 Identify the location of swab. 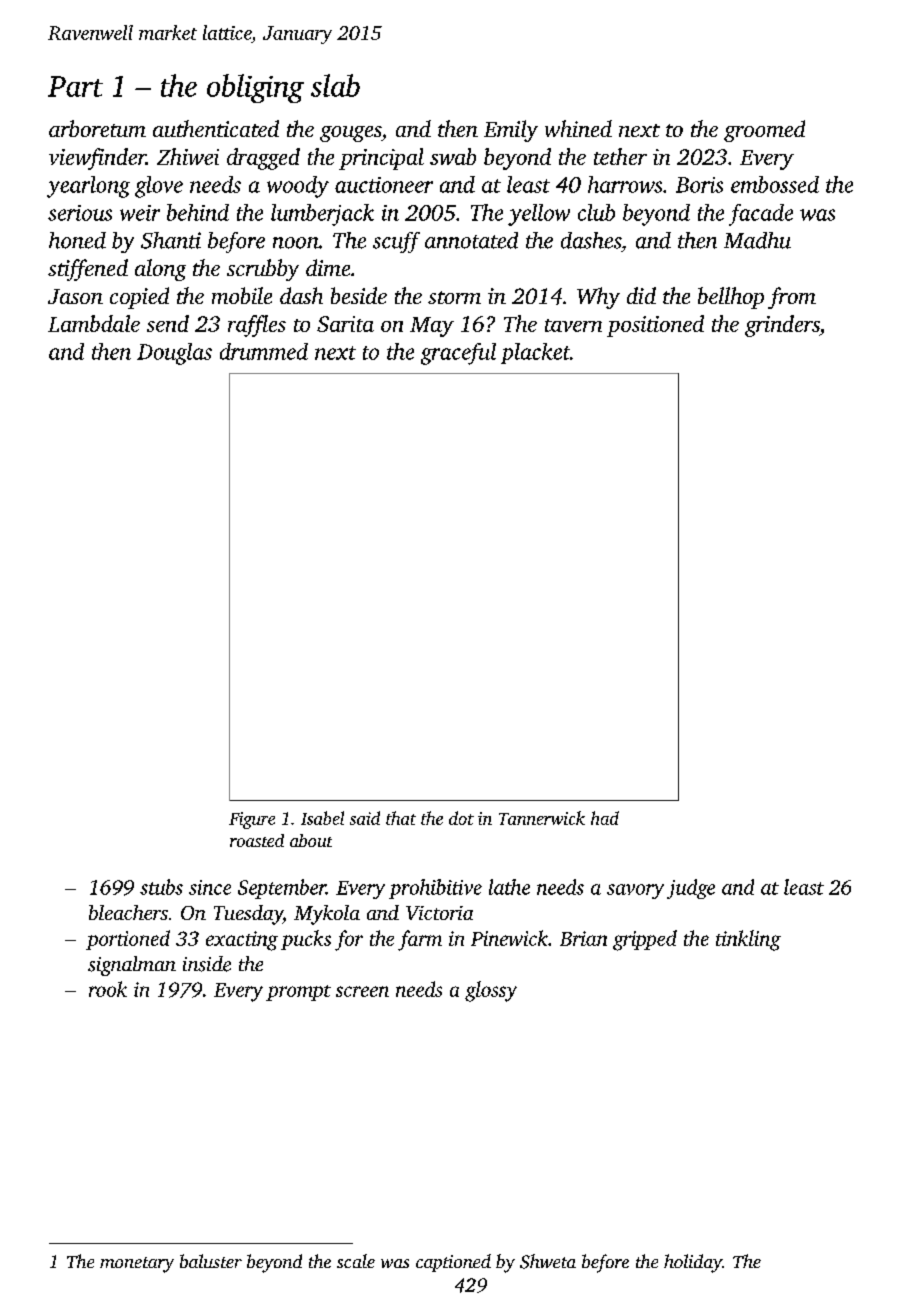
(453, 156).
